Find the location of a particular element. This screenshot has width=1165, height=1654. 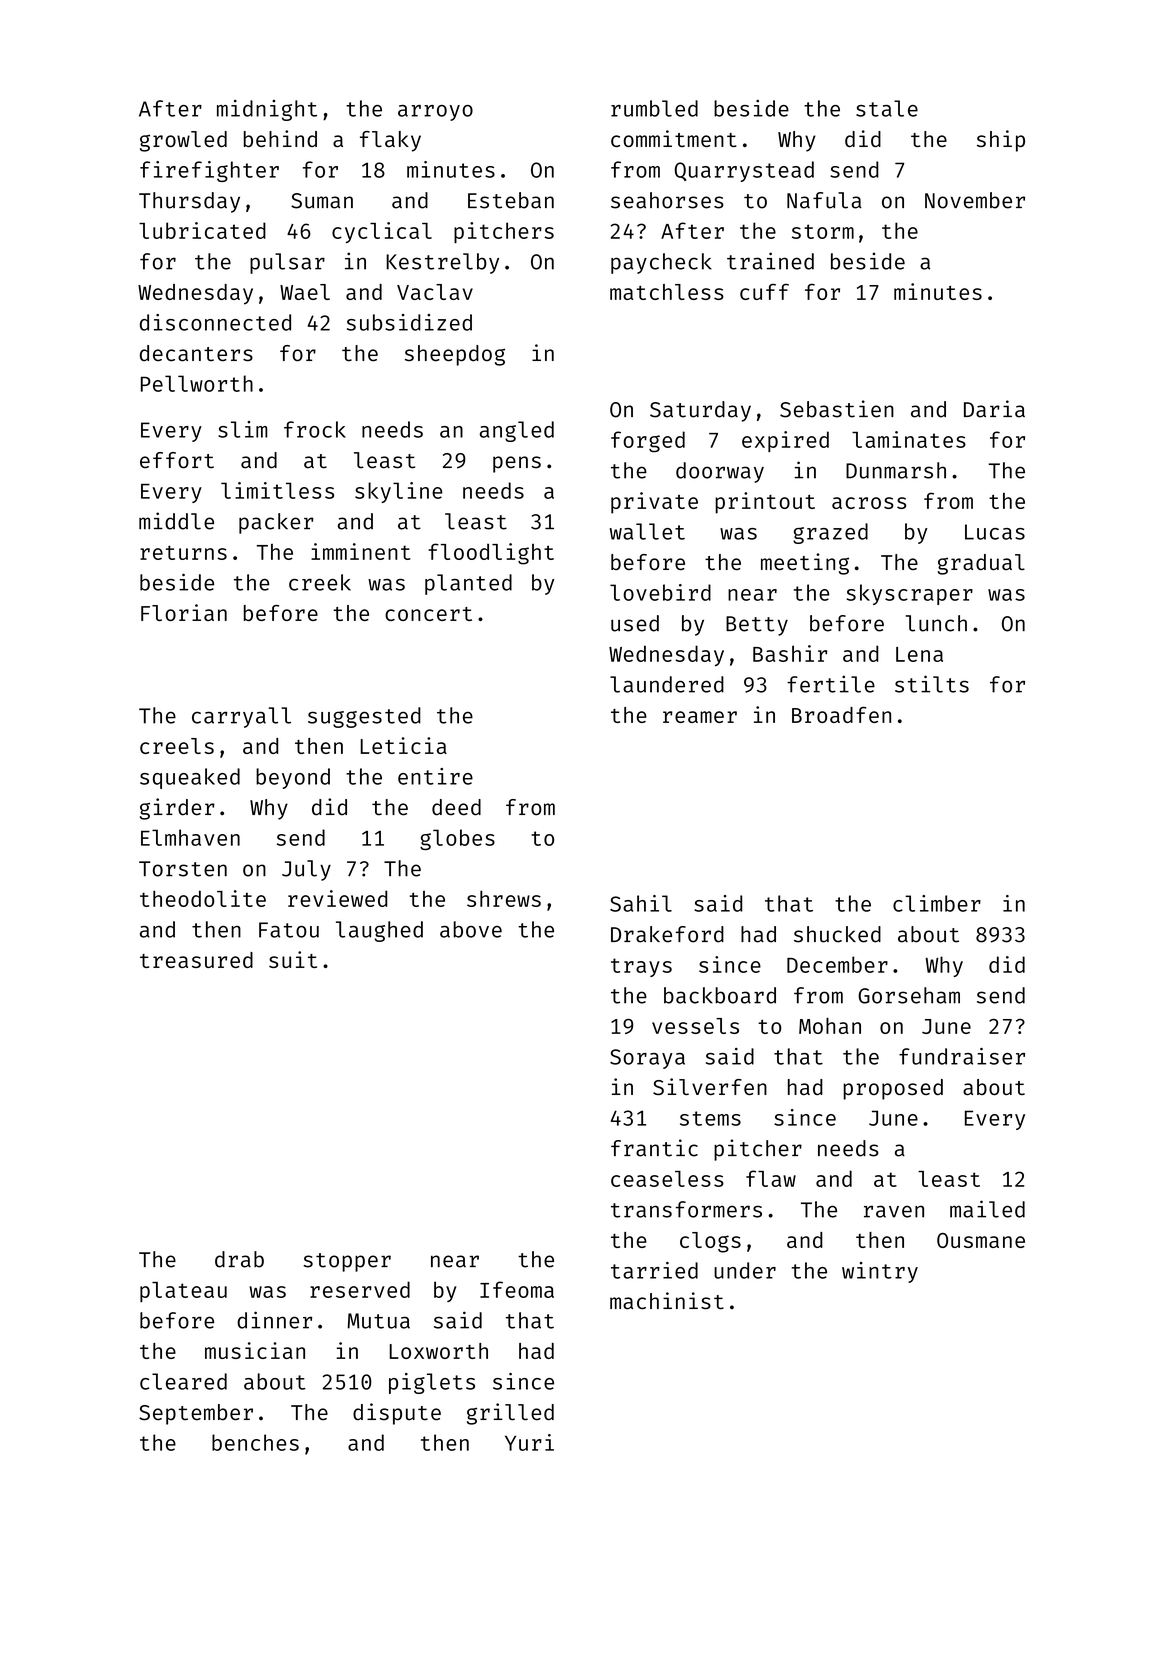

fundraiser is located at coordinates (962, 1056).
